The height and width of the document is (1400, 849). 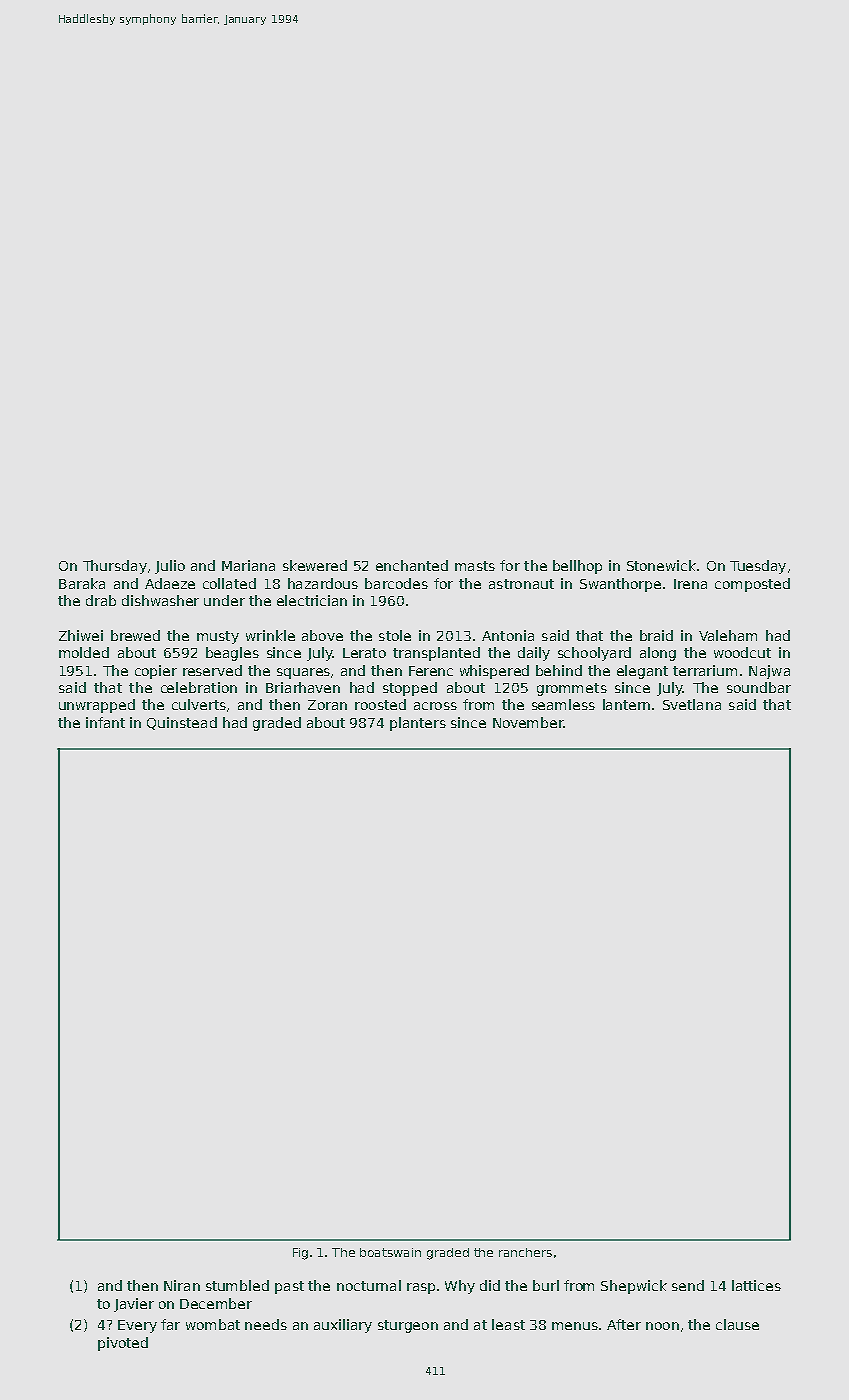 I want to click on ranchers, so click(x=525, y=1252).
